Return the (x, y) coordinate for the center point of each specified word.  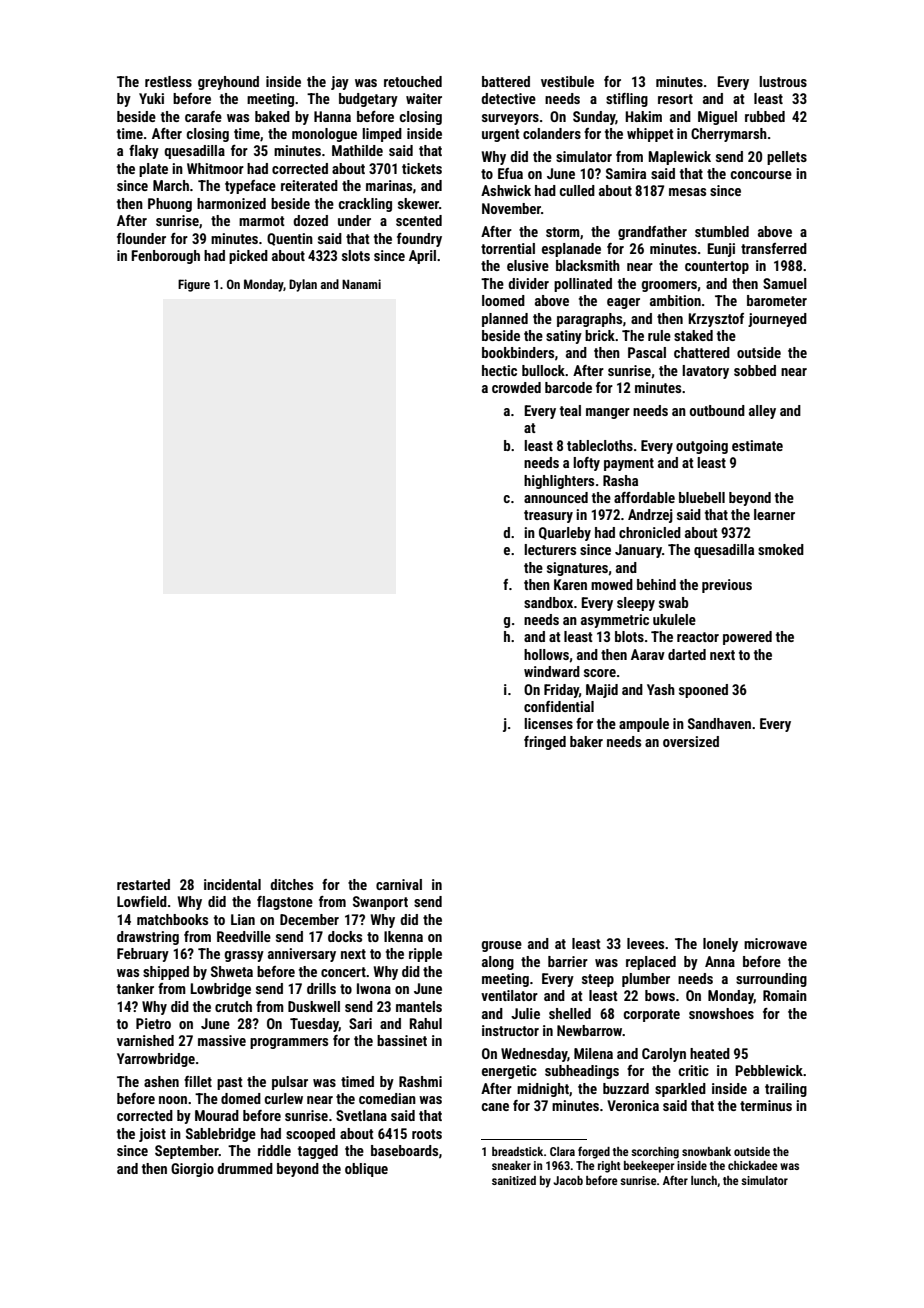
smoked (781, 549)
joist (152, 1135)
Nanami (361, 284)
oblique (366, 1170)
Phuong (170, 205)
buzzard (626, 1088)
